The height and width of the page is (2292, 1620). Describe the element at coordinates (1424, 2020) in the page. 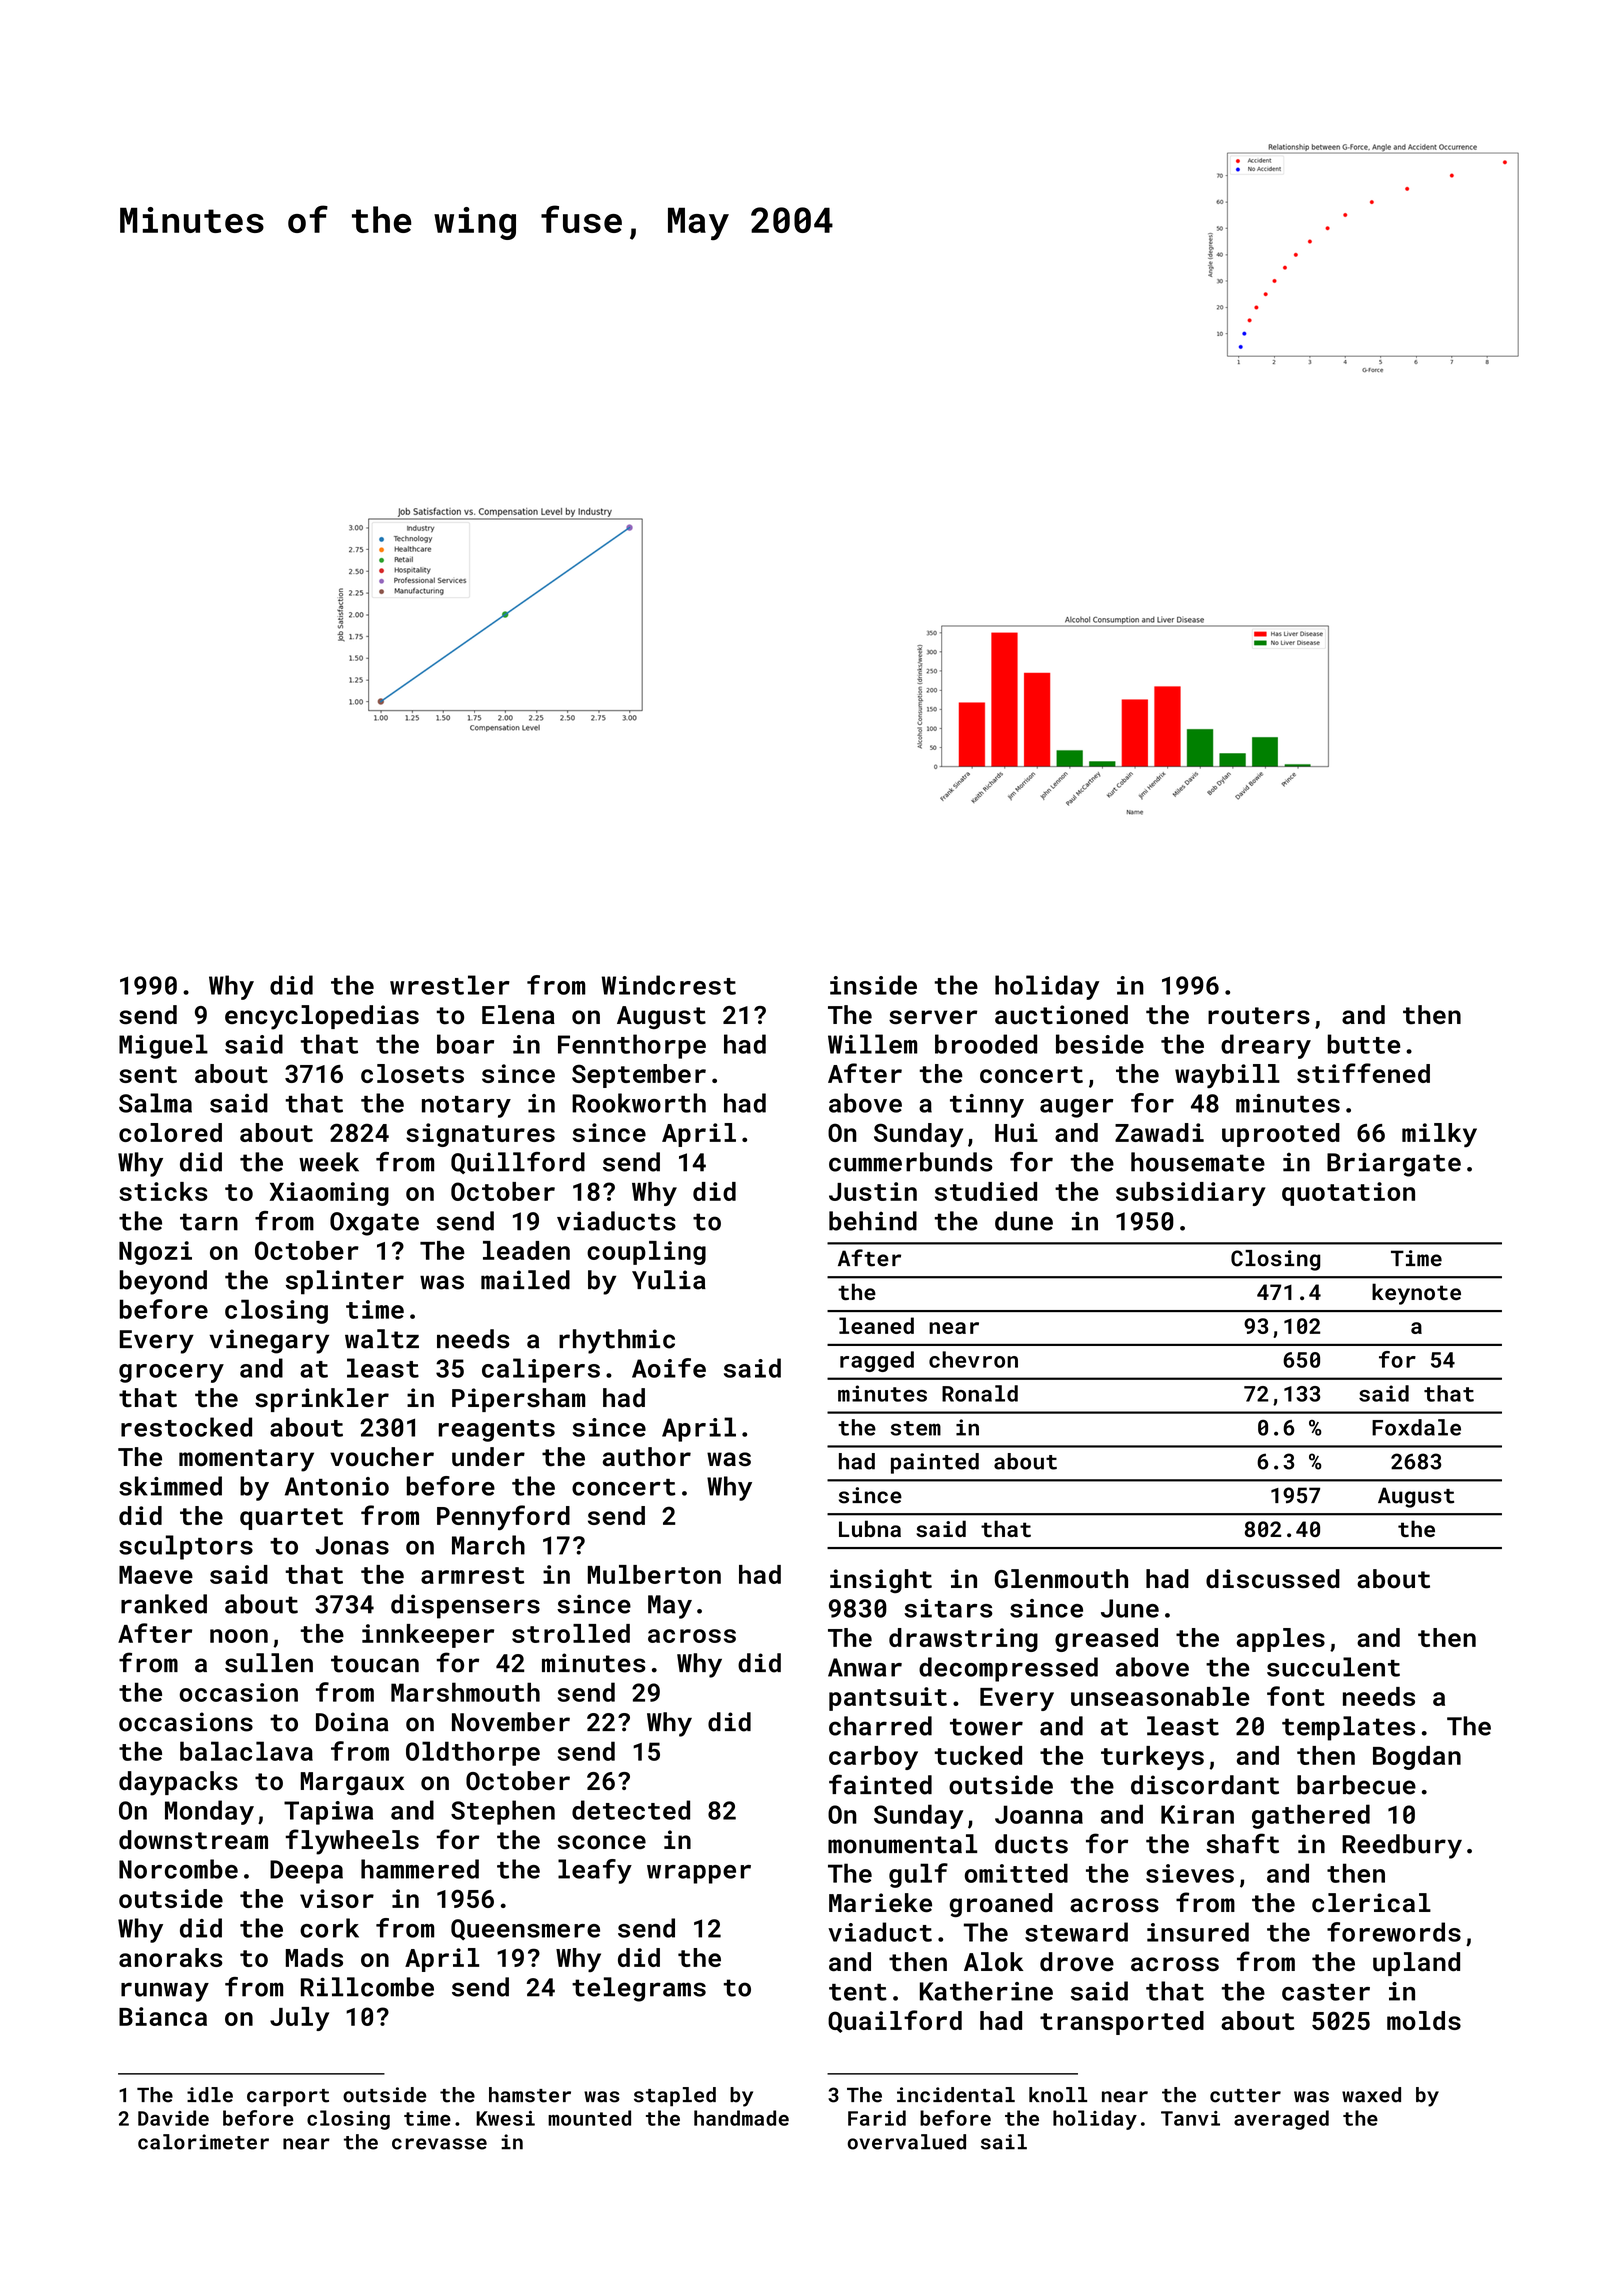

I see `molds` at that location.
